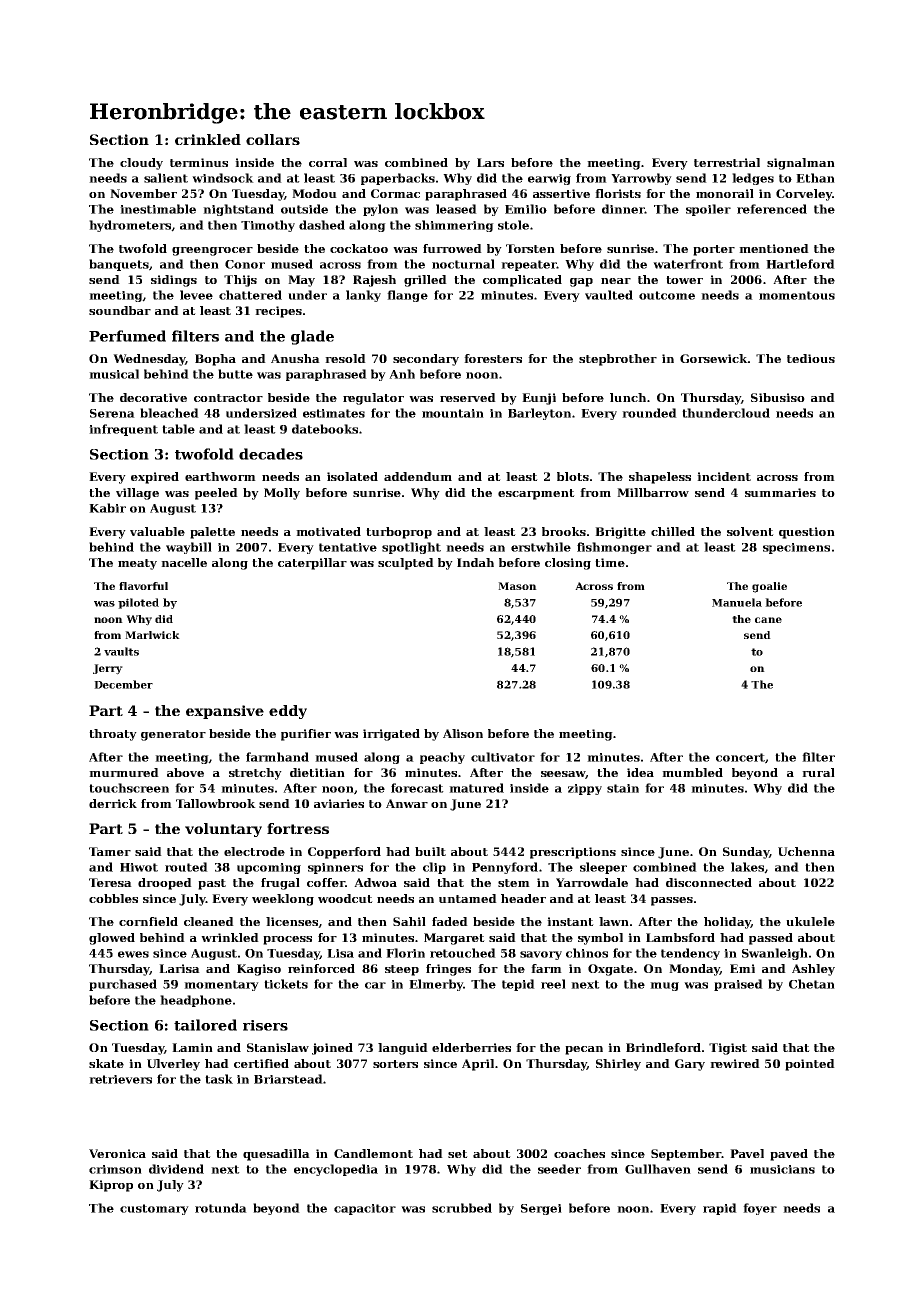  What do you see at coordinates (221, 1208) in the screenshot?
I see `rotunda` at bounding box center [221, 1208].
